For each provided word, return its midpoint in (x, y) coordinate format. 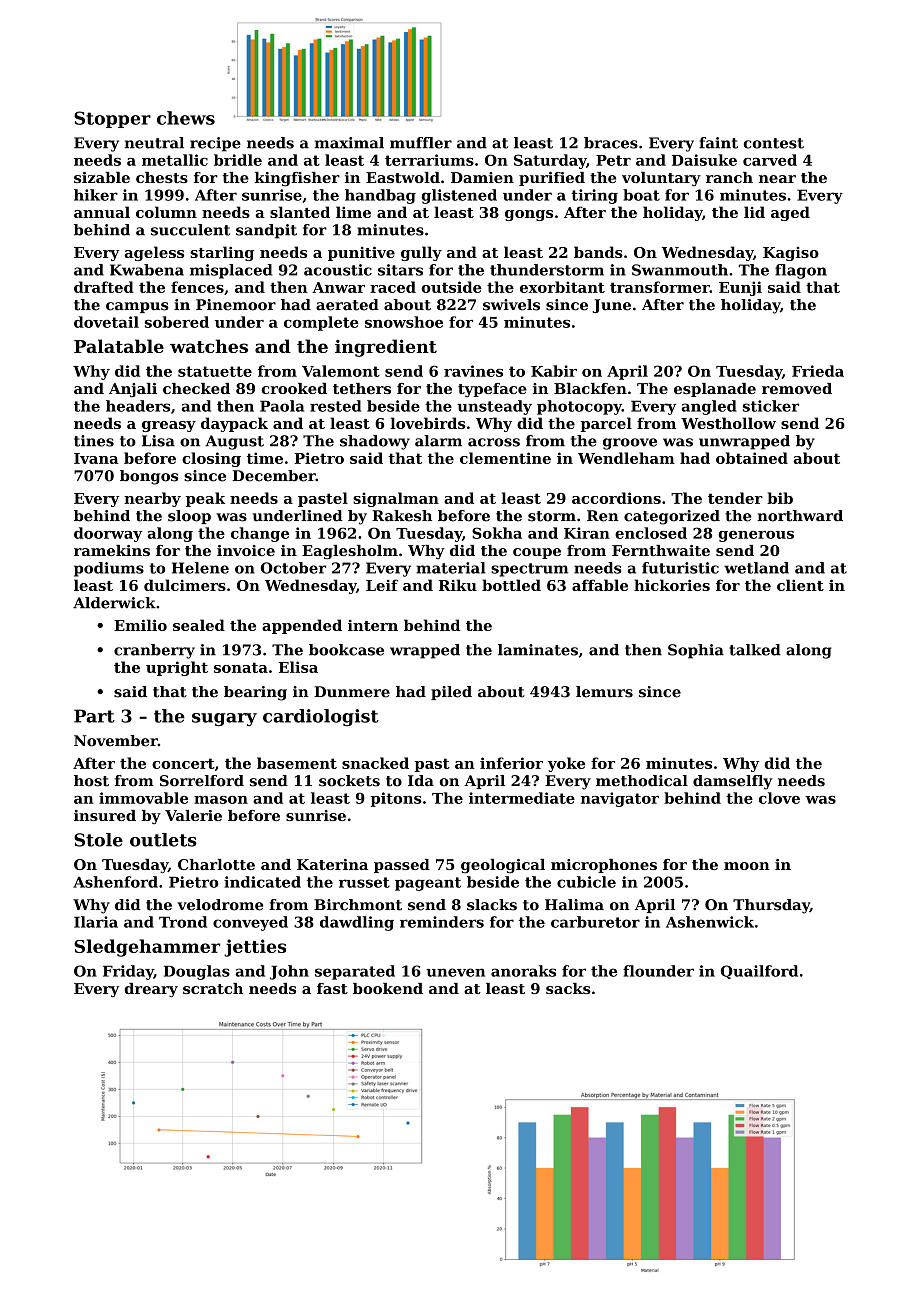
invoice (246, 550)
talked (755, 650)
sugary (224, 719)
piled (451, 693)
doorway (108, 534)
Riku (458, 585)
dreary (151, 990)
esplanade (715, 390)
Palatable (119, 346)
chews (186, 118)
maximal (349, 143)
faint (718, 143)
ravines (473, 371)
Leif (382, 585)
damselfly (732, 782)
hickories (672, 585)
